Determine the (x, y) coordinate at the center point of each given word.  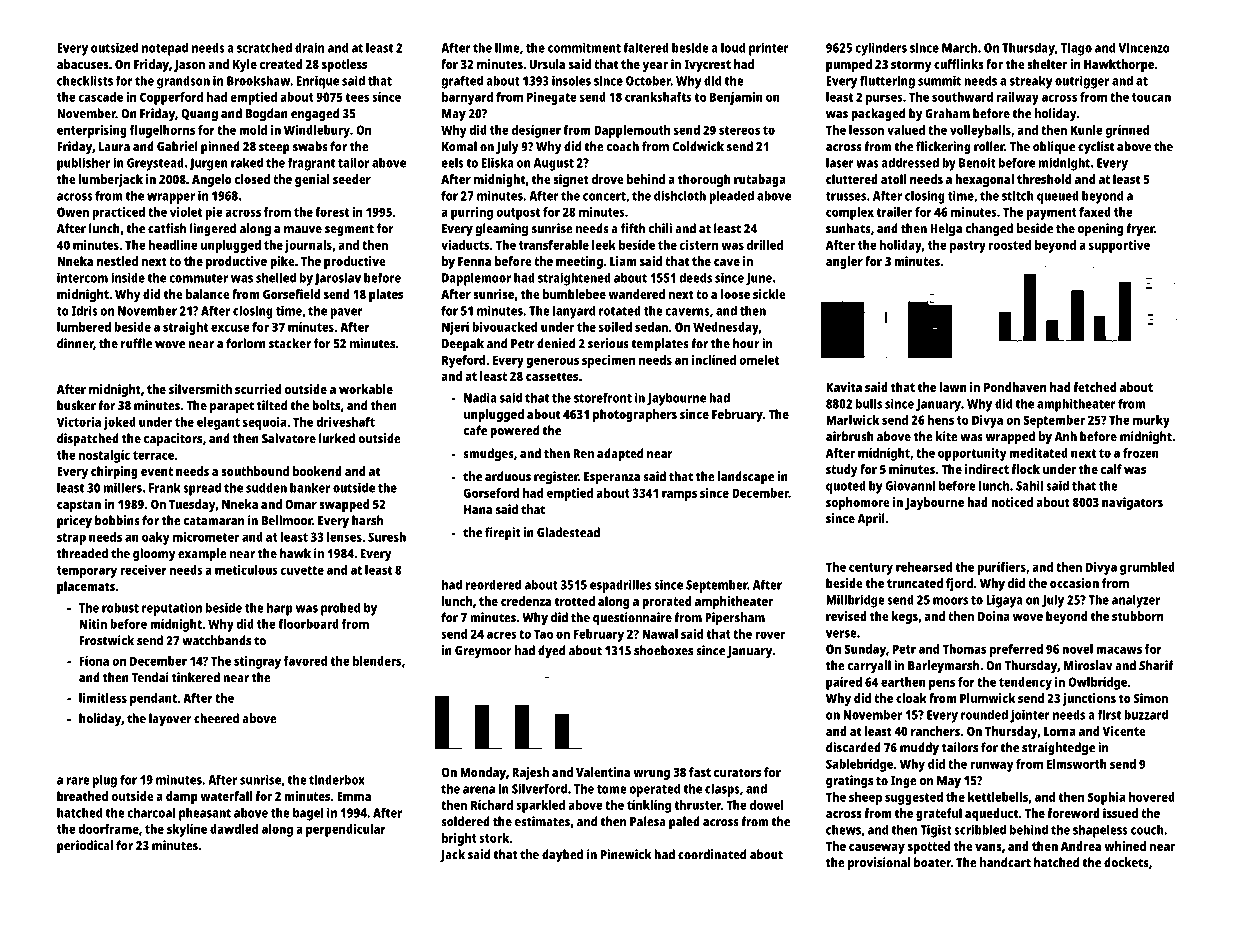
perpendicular (346, 830)
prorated (666, 602)
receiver (143, 570)
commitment (584, 48)
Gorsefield (291, 294)
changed (989, 230)
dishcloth (680, 195)
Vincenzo (1144, 48)
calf (1111, 469)
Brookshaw (258, 80)
